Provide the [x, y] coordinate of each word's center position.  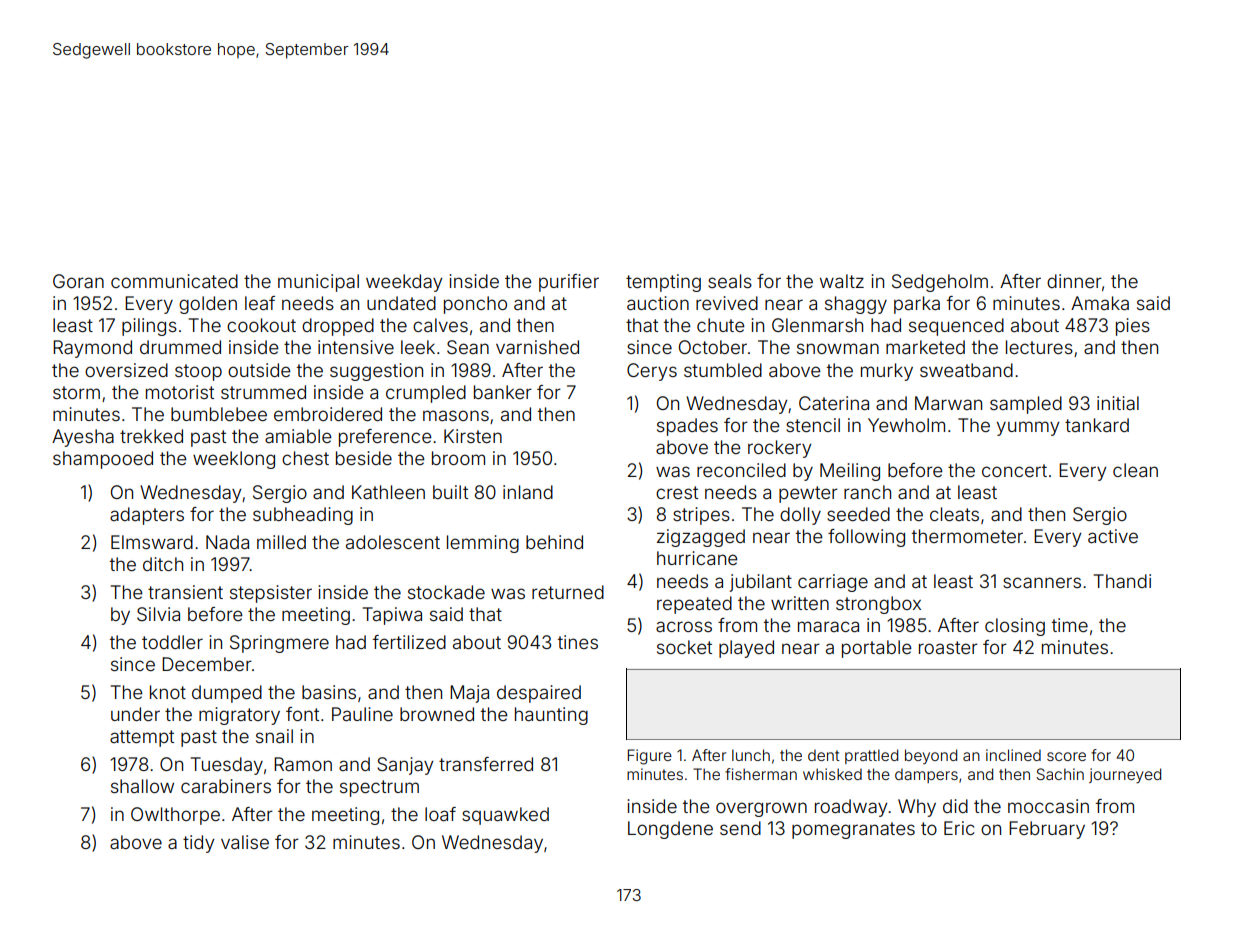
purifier [569, 283]
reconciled [741, 470]
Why [917, 808]
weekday [404, 283]
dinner [1074, 281]
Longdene [670, 830]
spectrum [379, 788]
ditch [163, 564]
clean [1135, 470]
